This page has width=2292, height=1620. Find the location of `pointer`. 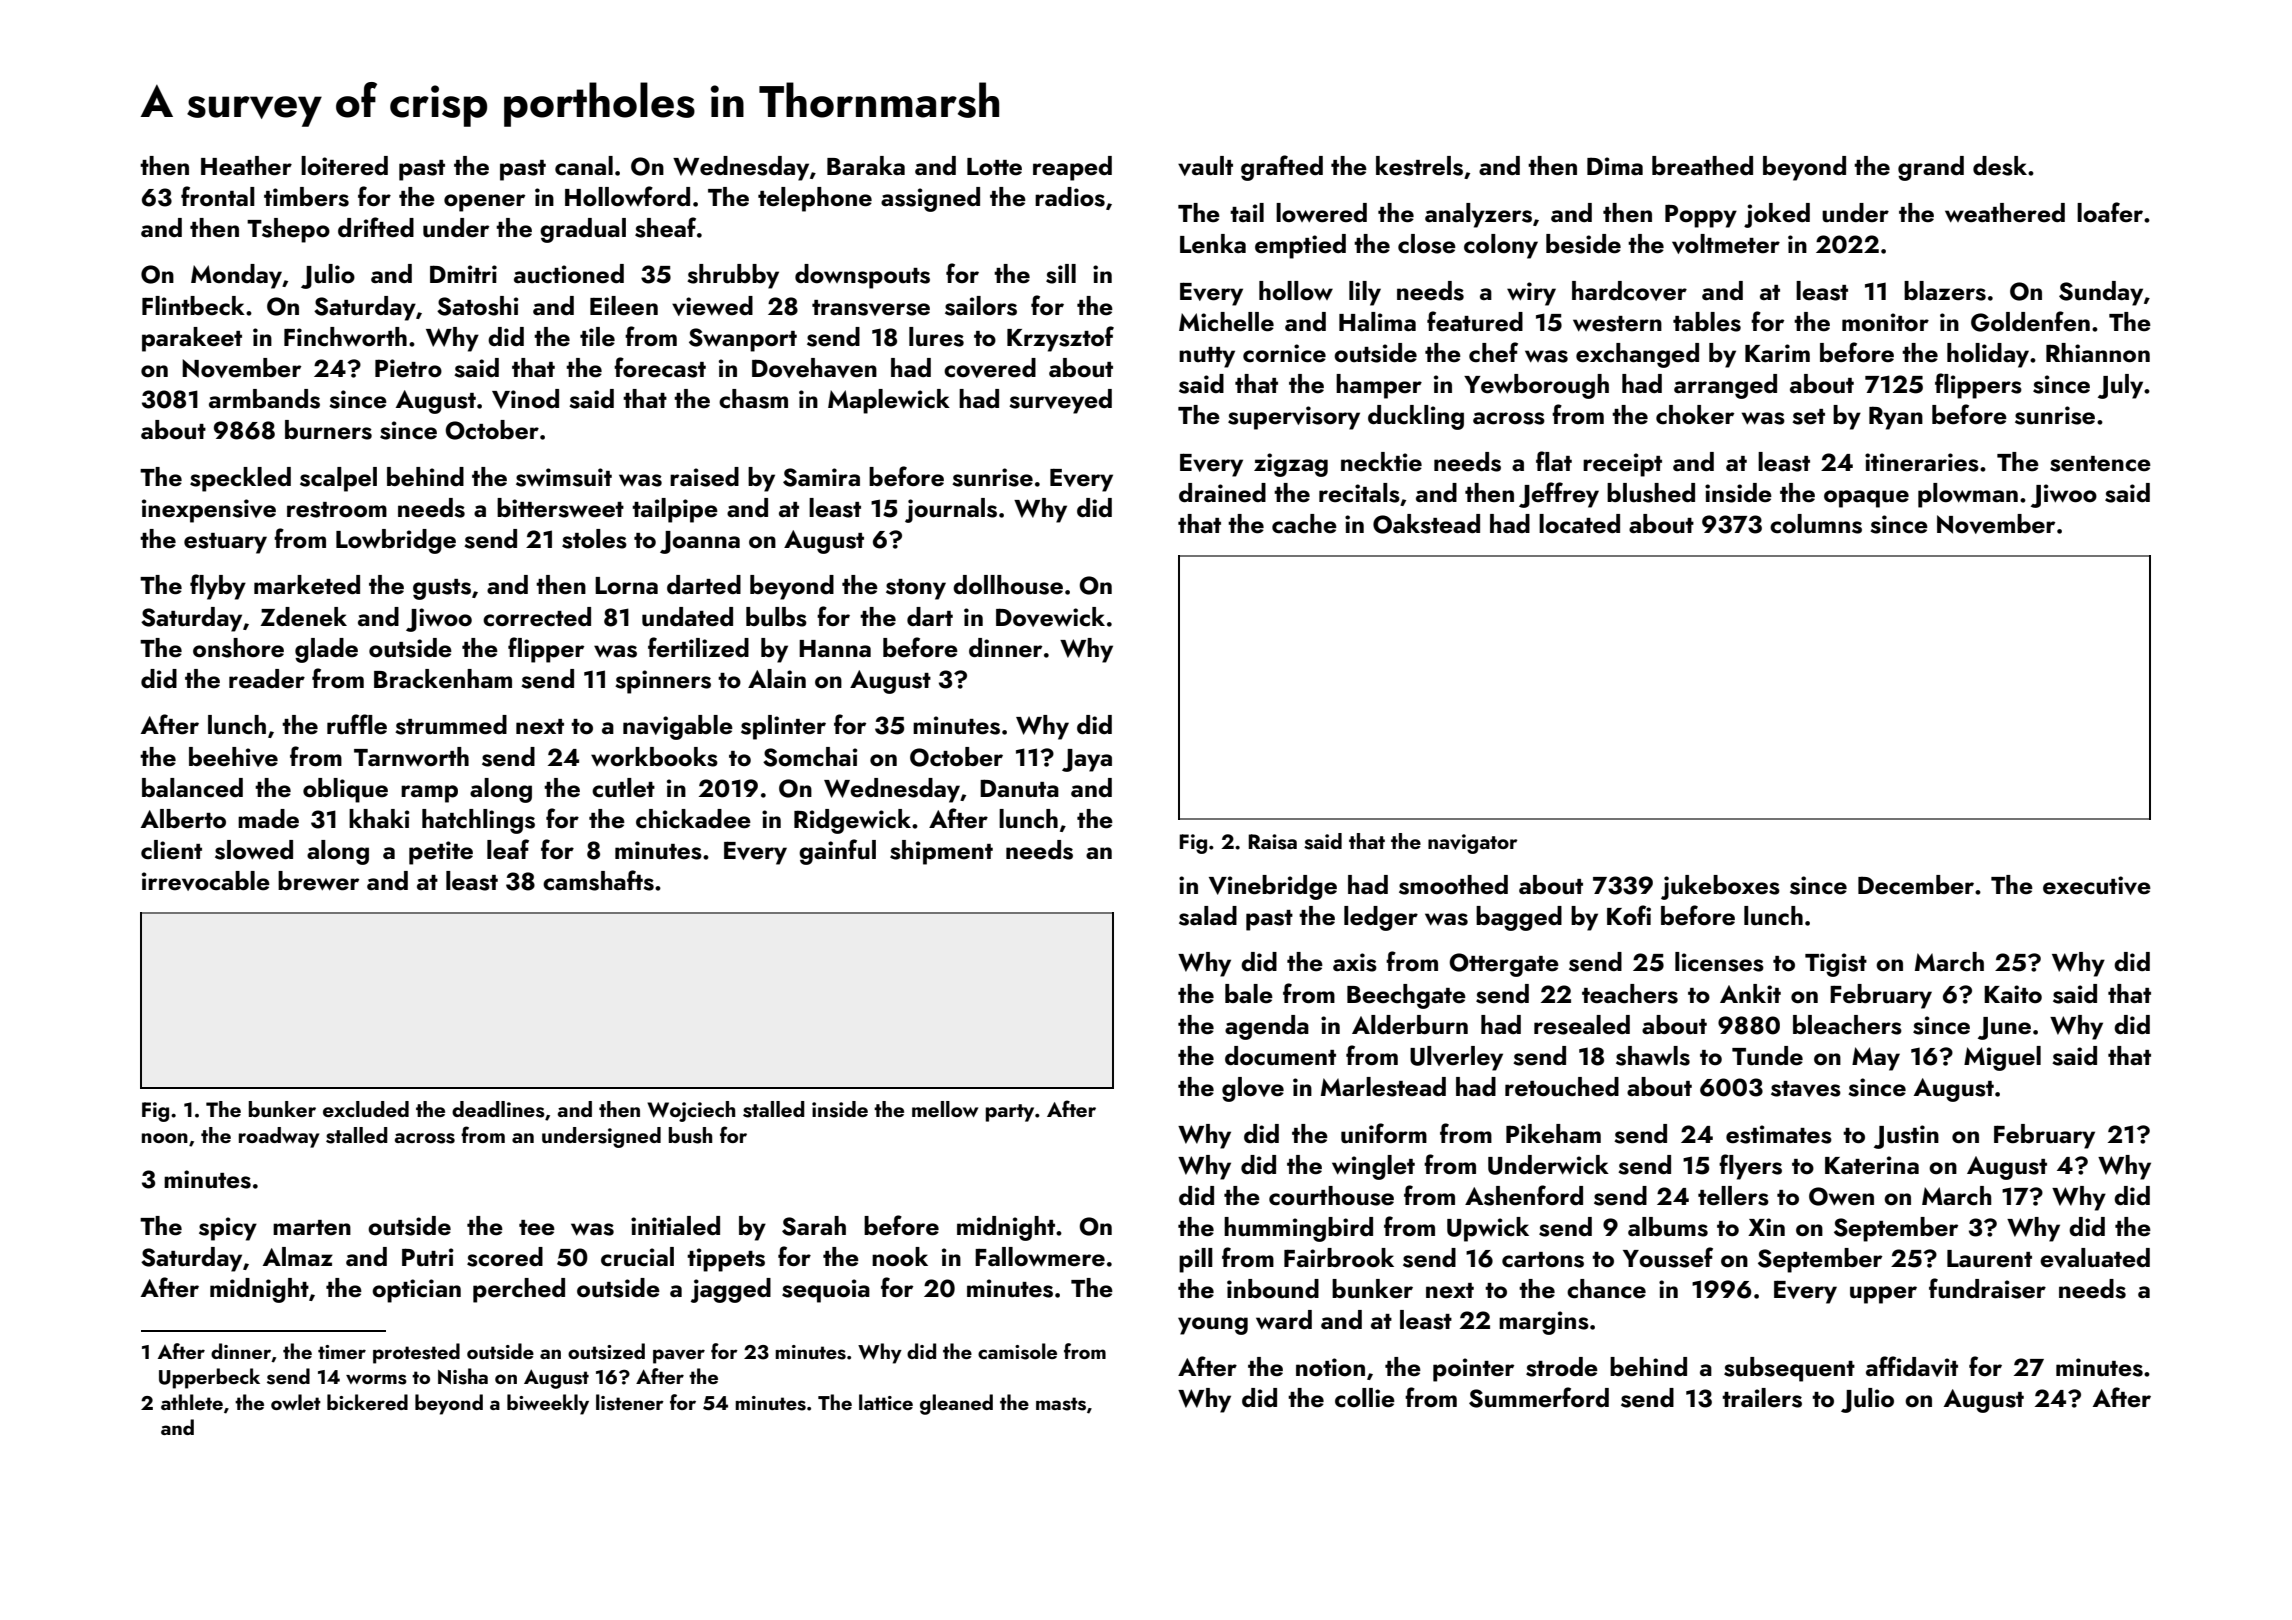

pointer is located at coordinates (1473, 1370).
